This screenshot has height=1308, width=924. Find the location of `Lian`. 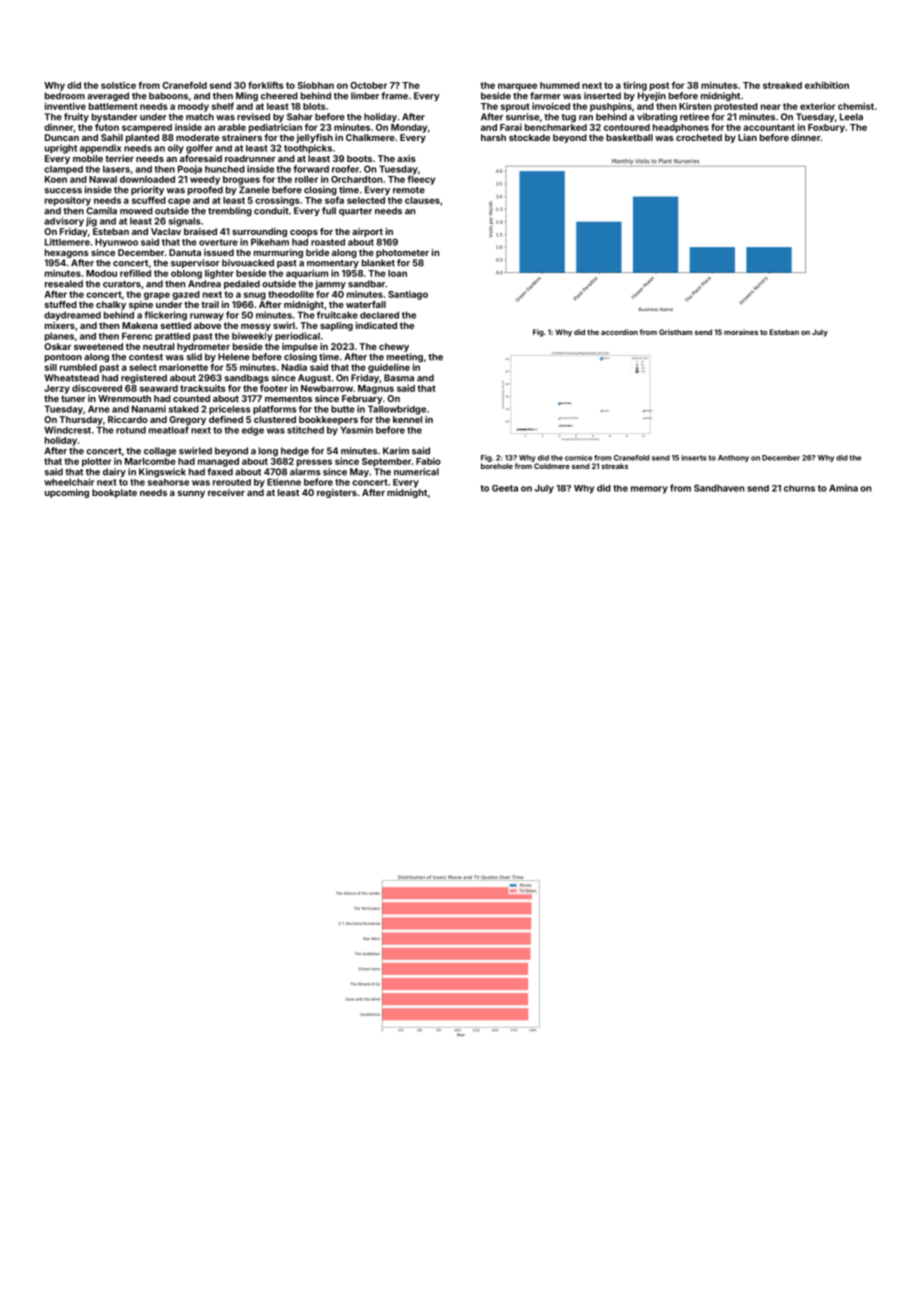

Lian is located at coordinates (747, 137).
